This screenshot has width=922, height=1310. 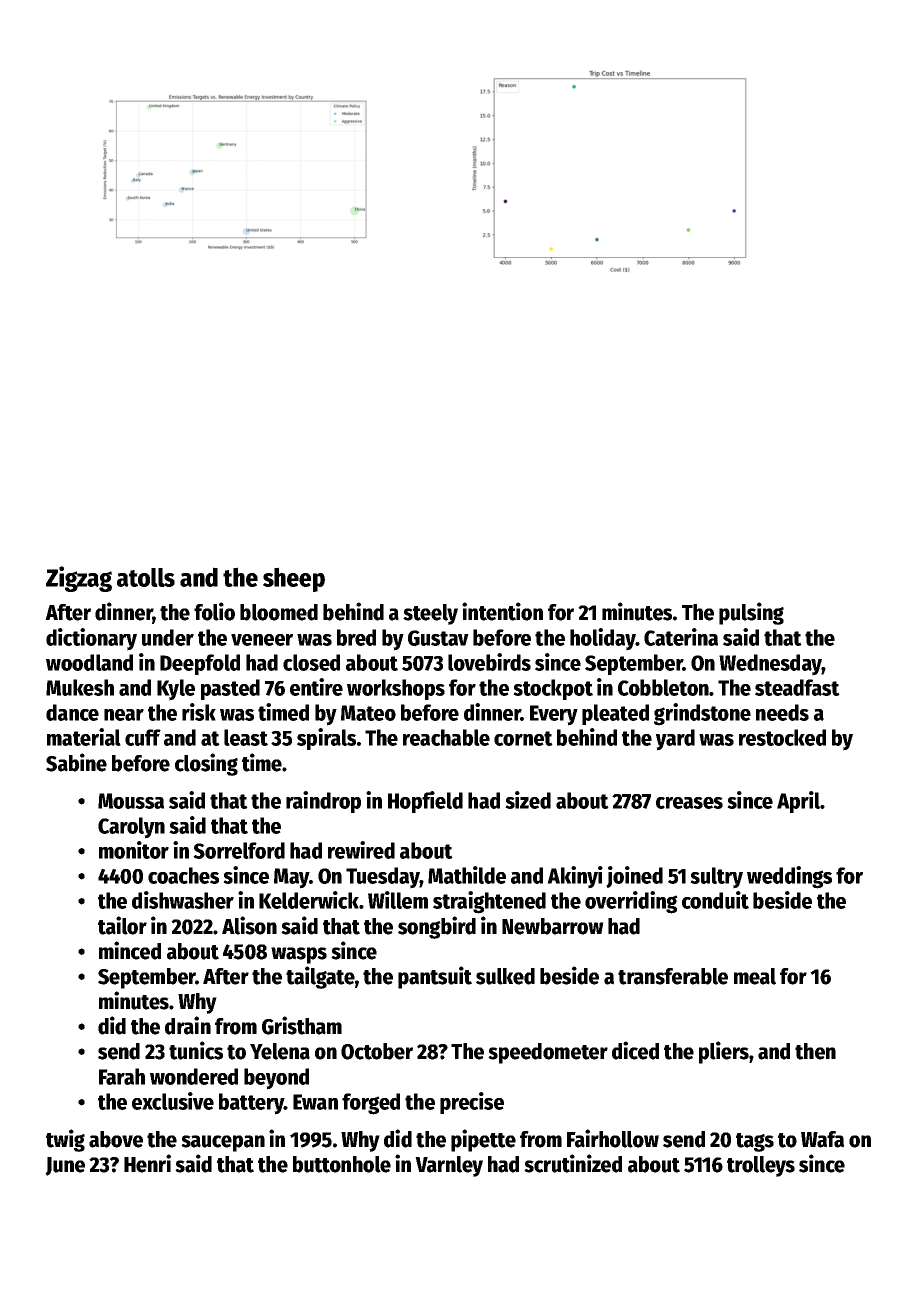 I want to click on buttonhole, so click(x=342, y=1164).
